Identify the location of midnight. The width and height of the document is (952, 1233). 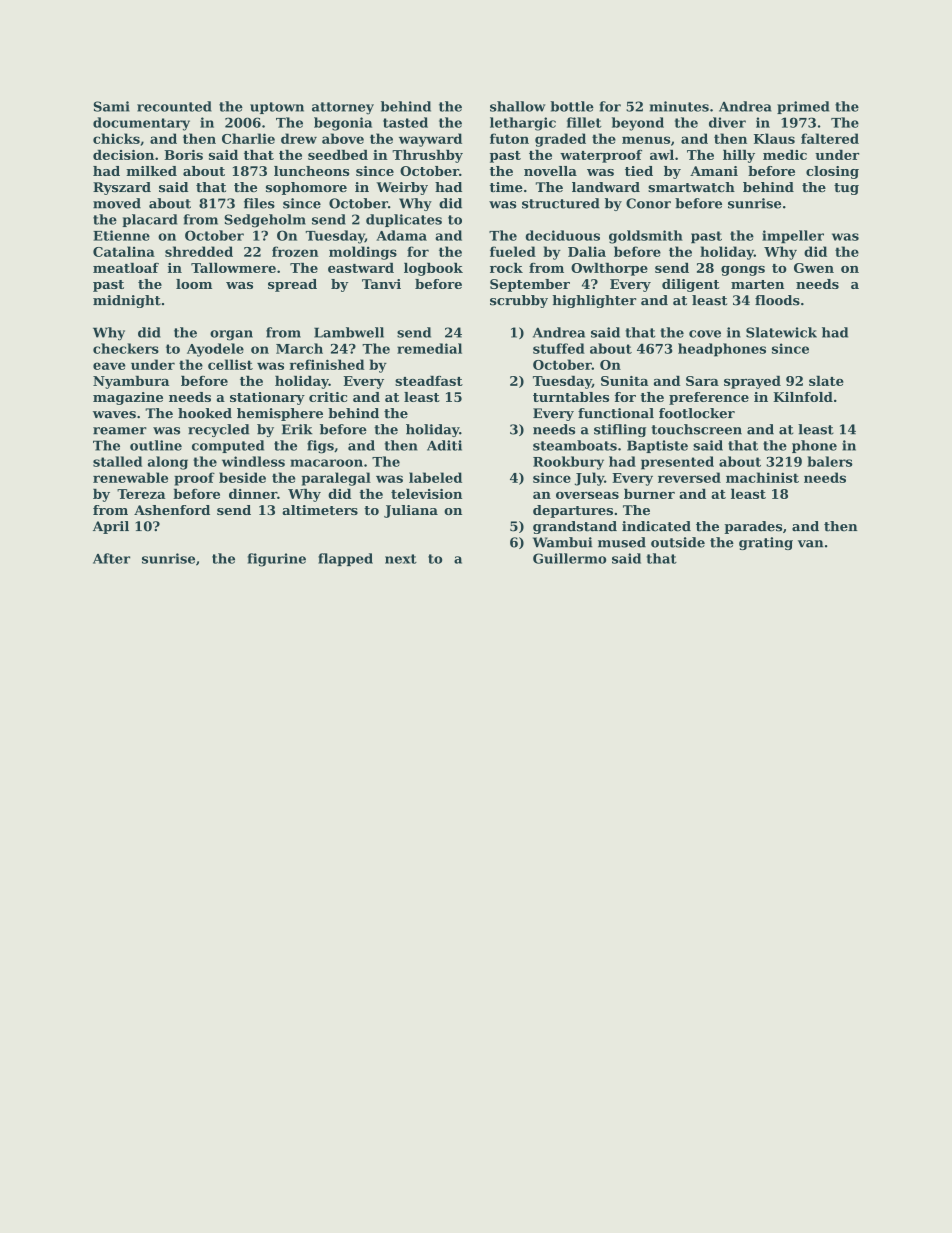
(127, 301).
